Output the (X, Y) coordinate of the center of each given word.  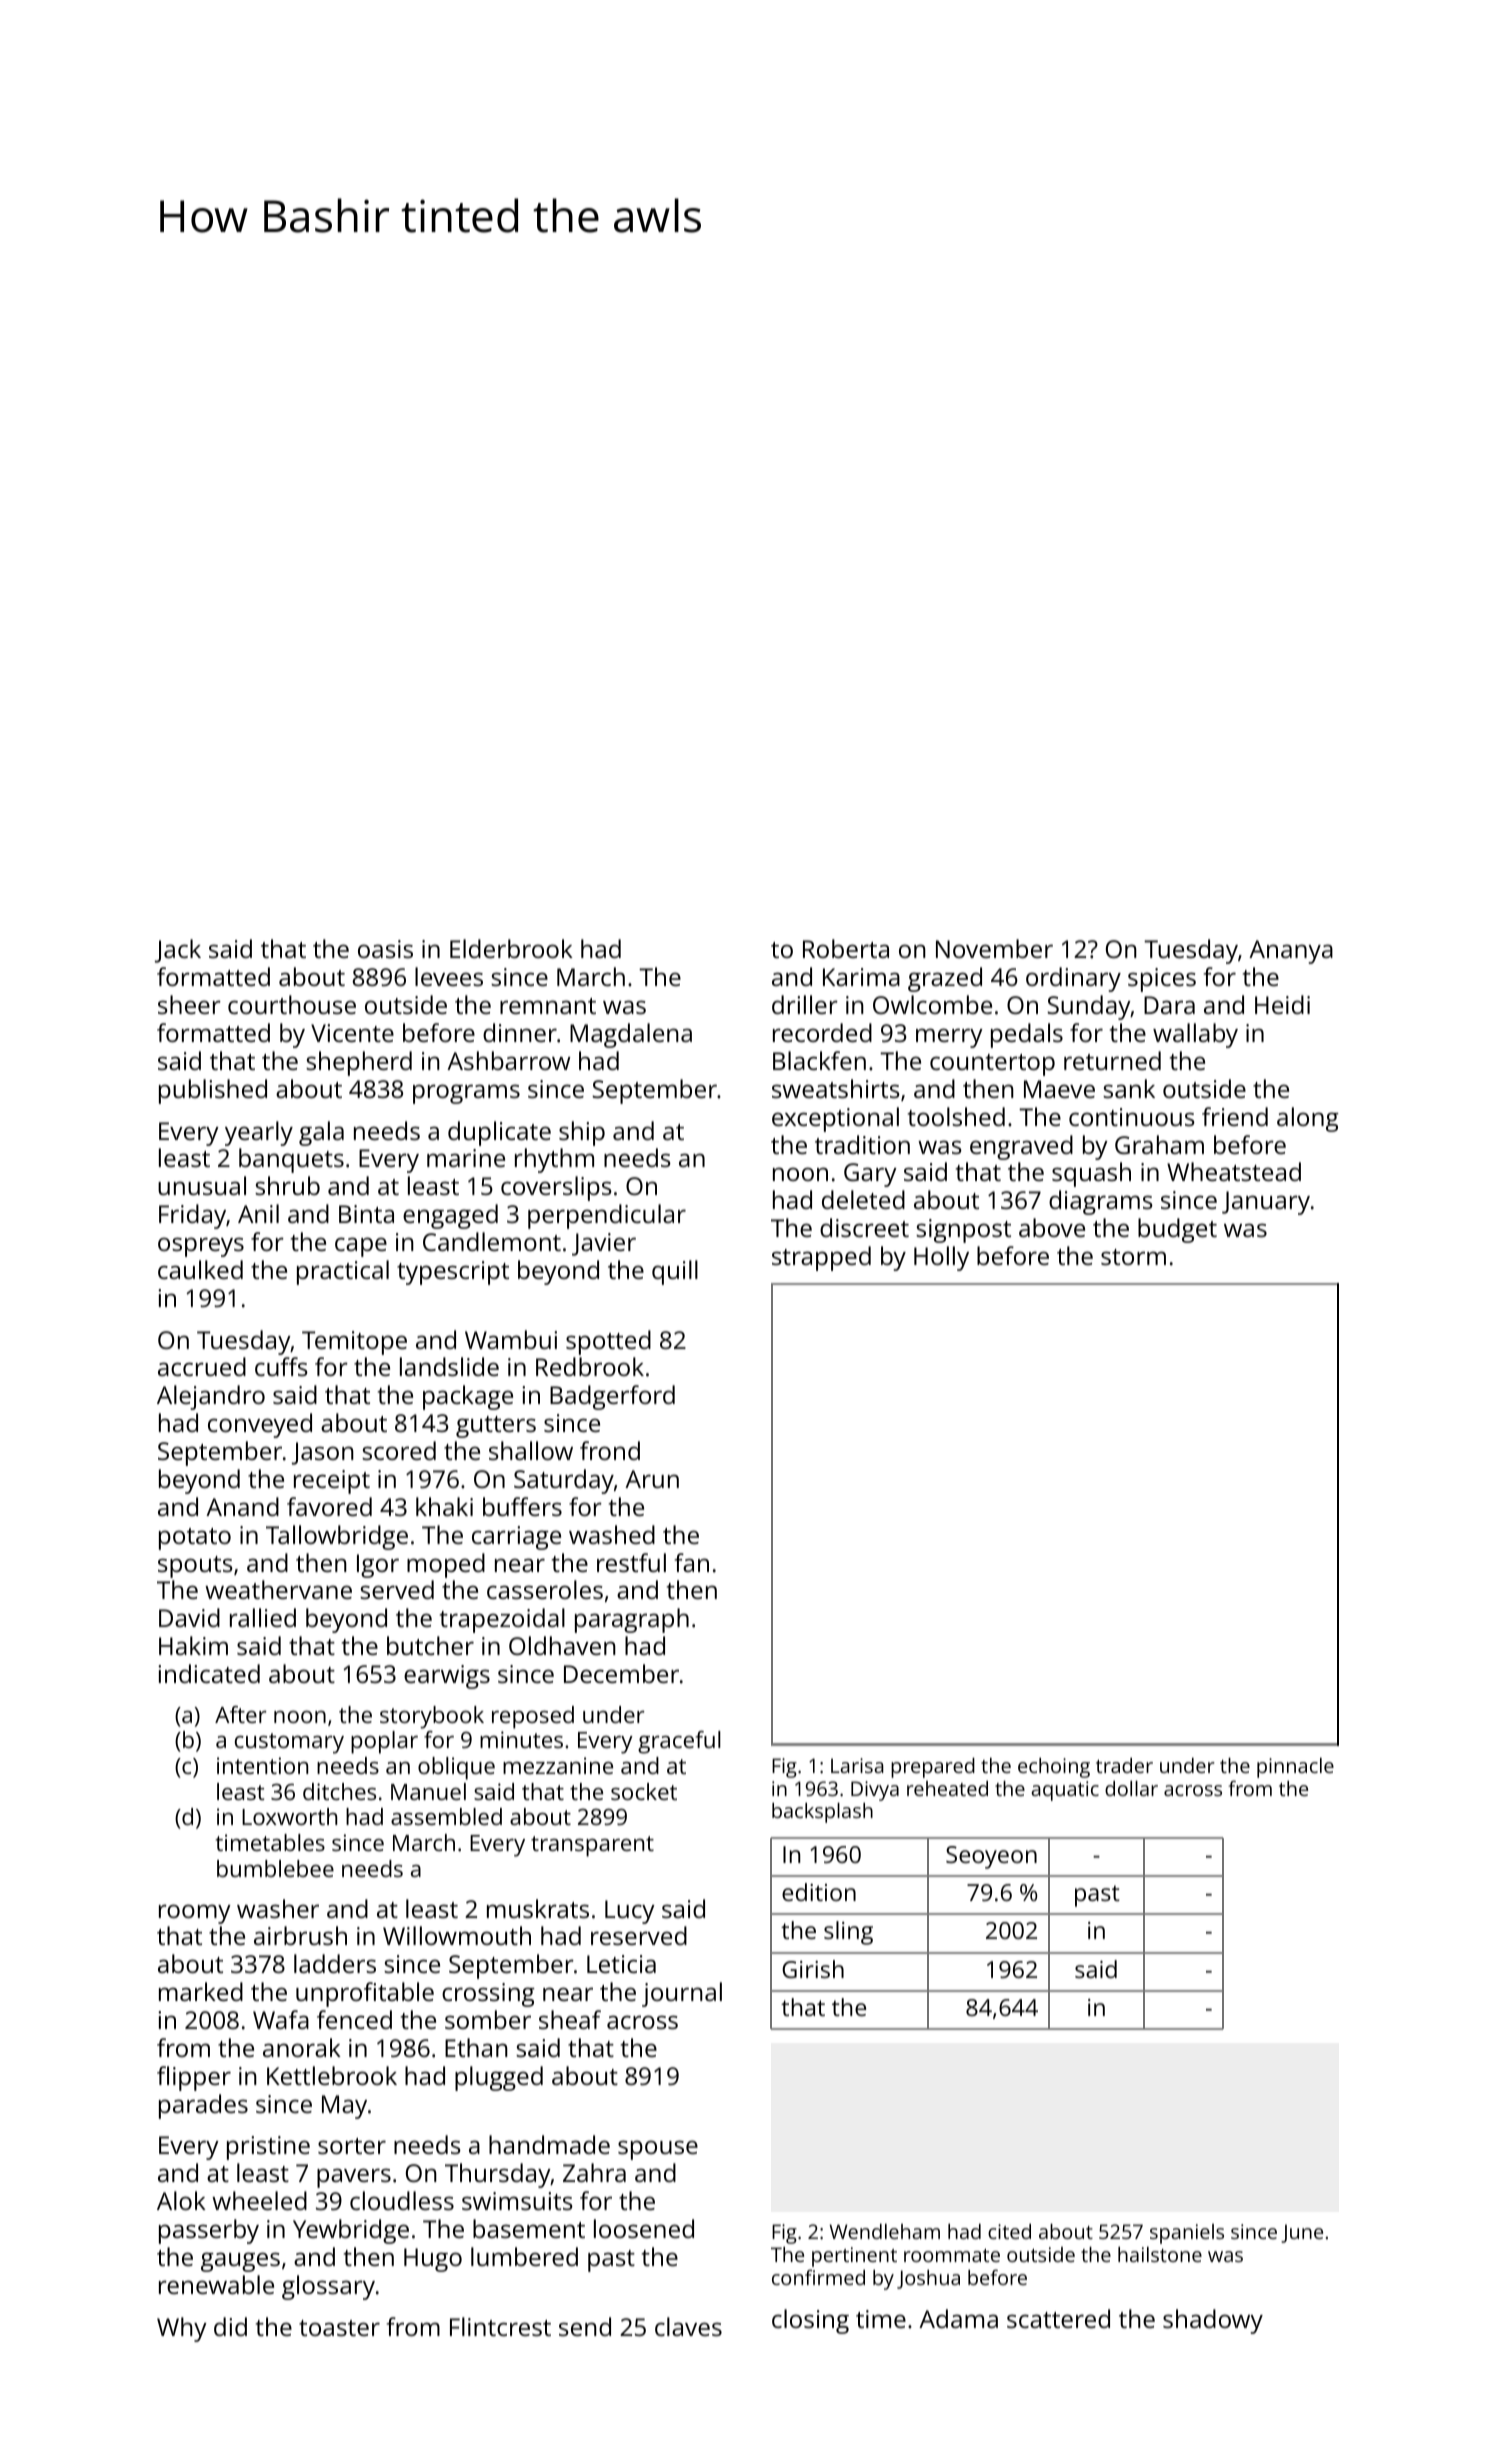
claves (688, 2326)
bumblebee (275, 1868)
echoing (1054, 1768)
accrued (202, 1366)
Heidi (1282, 1004)
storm (1133, 1257)
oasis (385, 949)
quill (675, 1272)
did (230, 2326)
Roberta (846, 948)
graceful (679, 1742)
